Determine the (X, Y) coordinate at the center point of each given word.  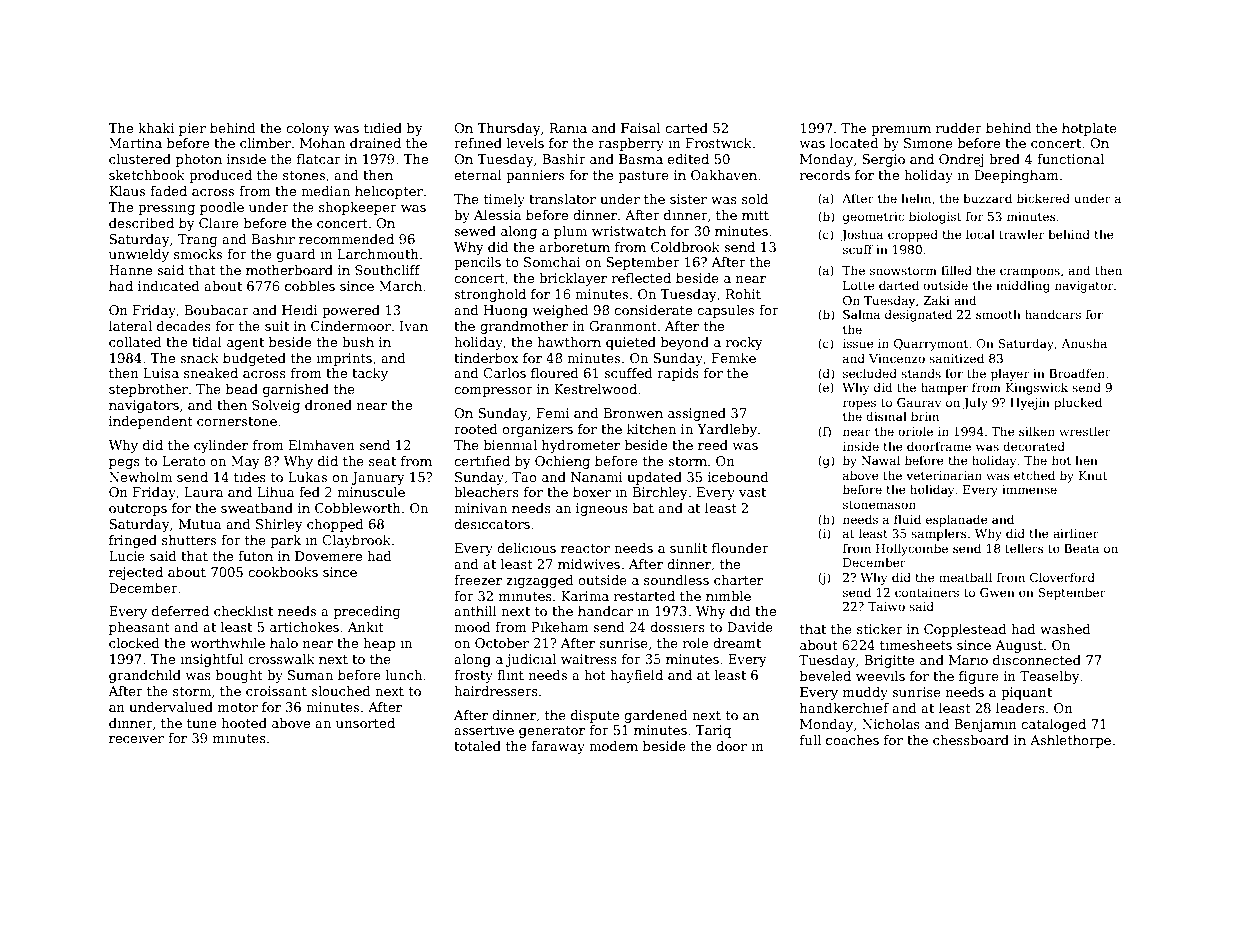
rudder (959, 128)
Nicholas (891, 724)
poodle (222, 208)
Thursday (509, 129)
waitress (589, 659)
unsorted (365, 723)
